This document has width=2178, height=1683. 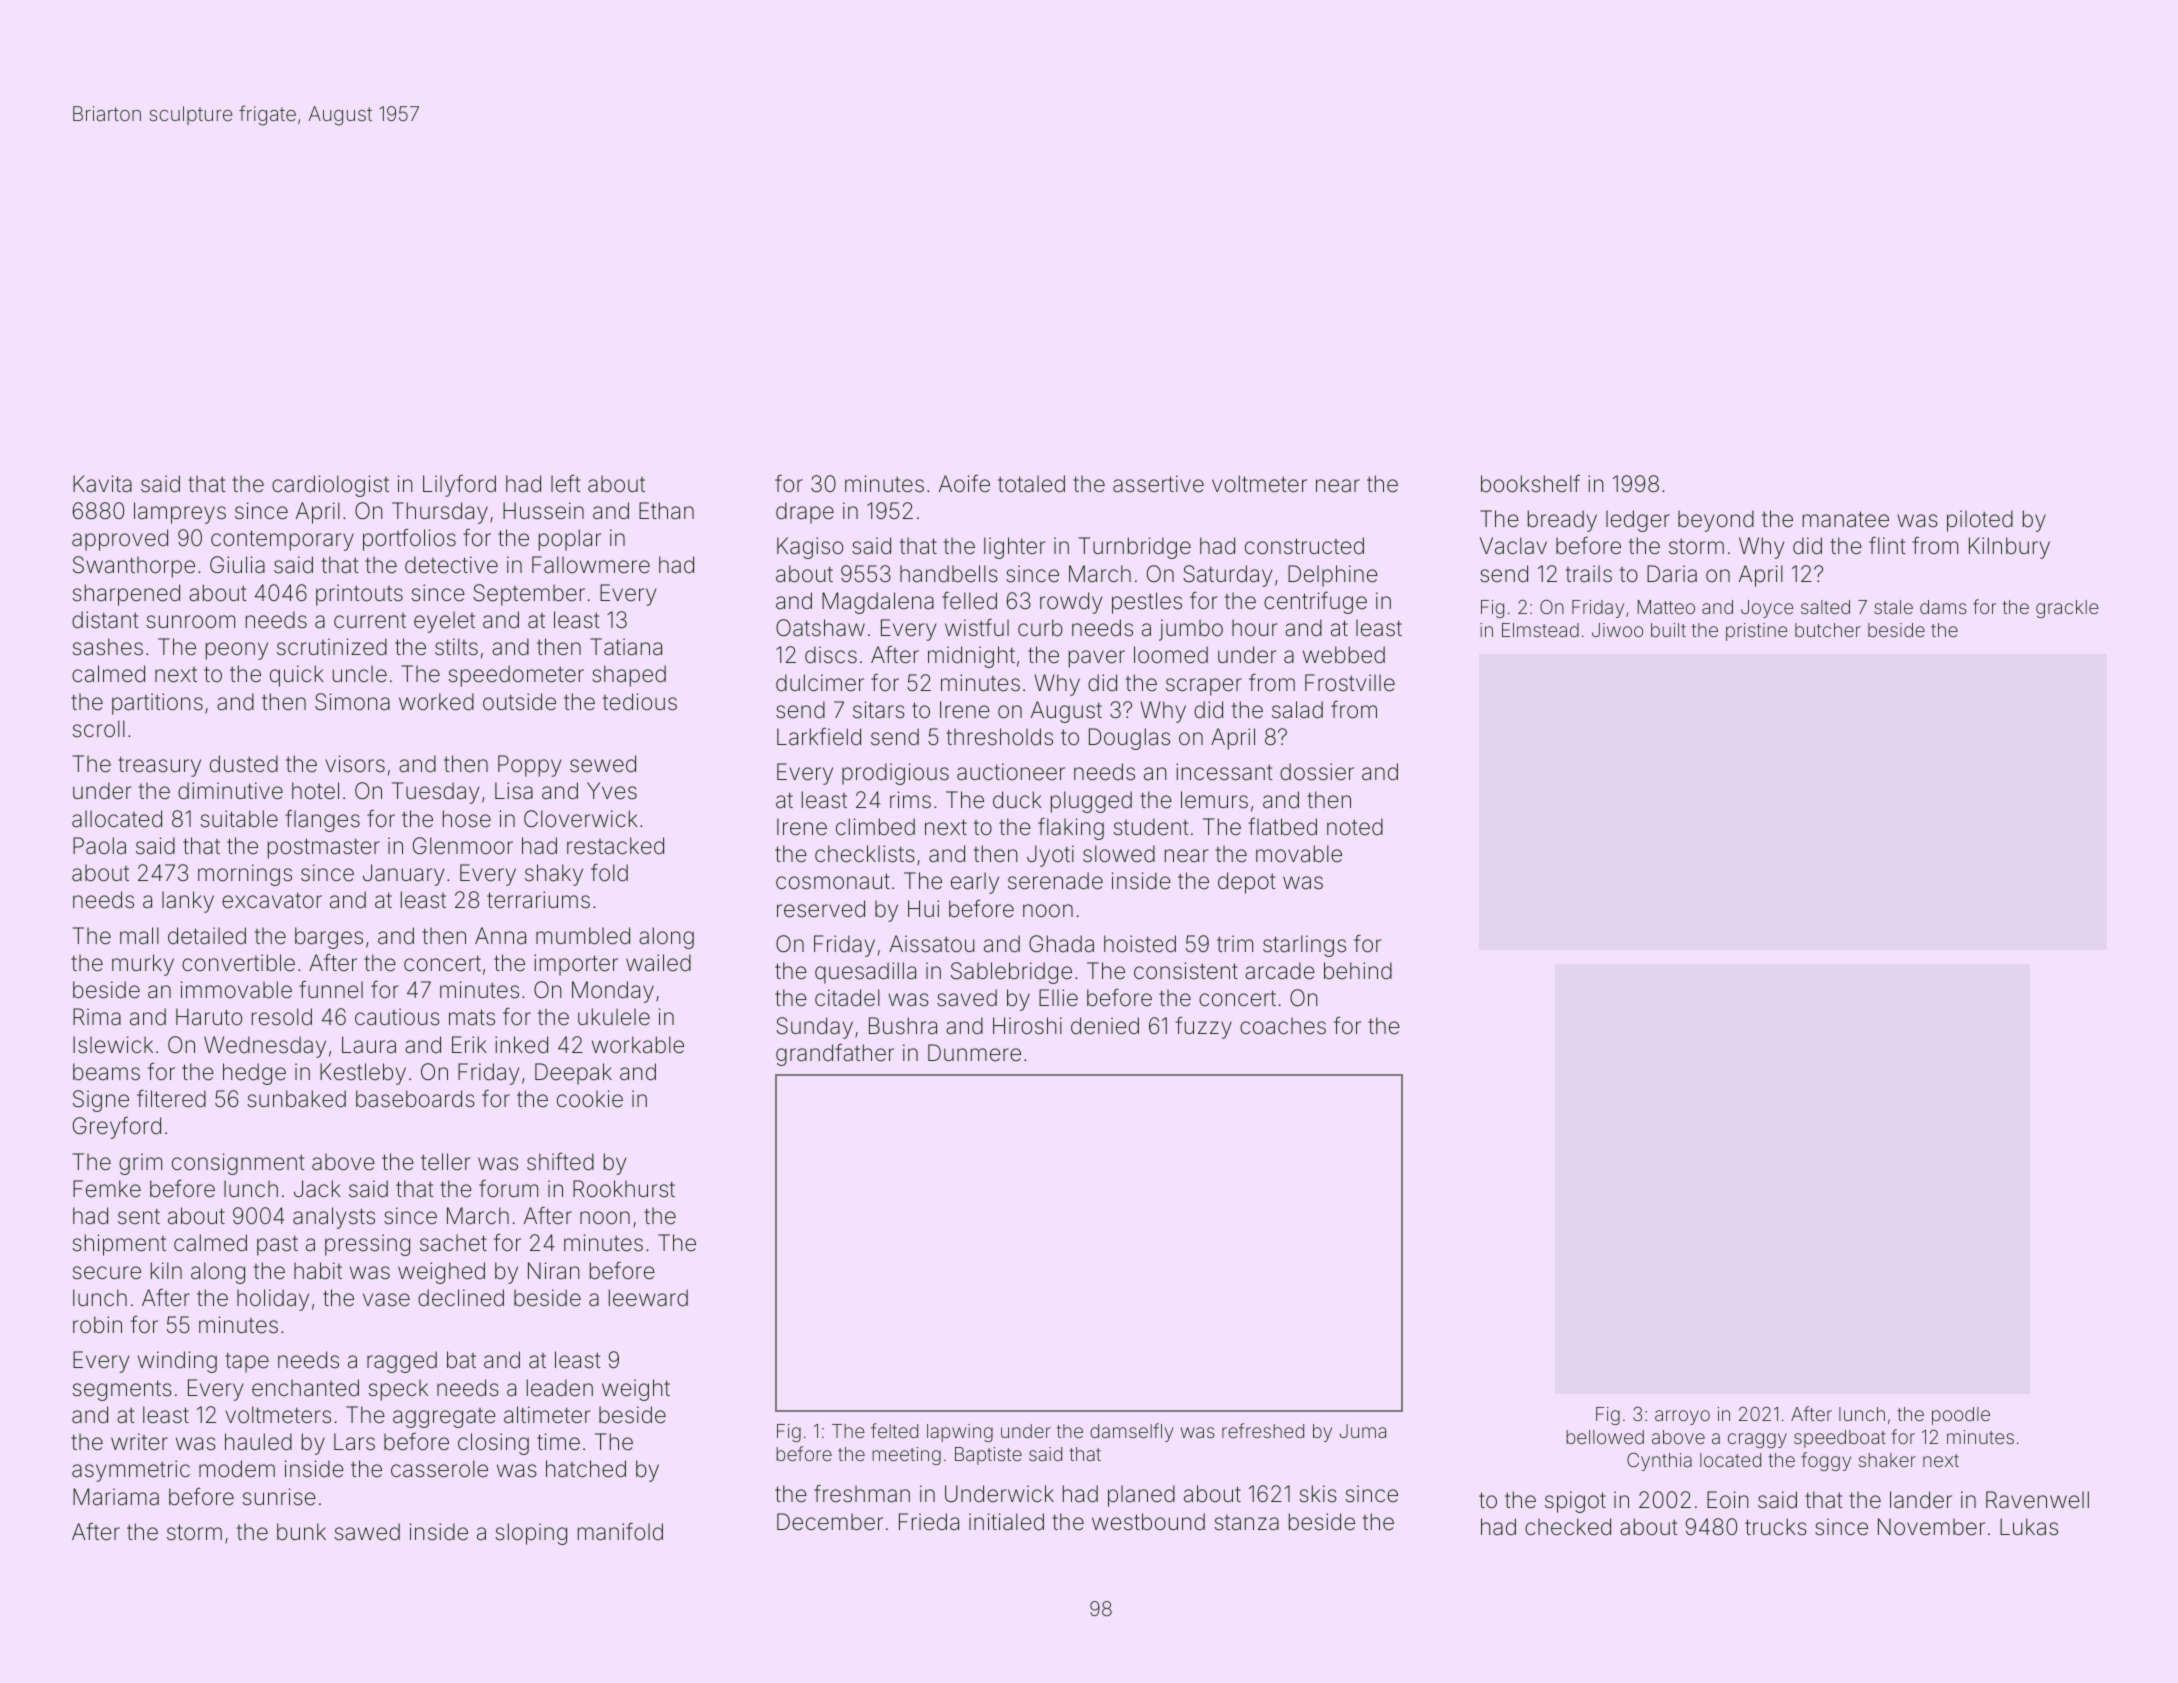 What do you see at coordinates (566, 484) in the document?
I see `left` at bounding box center [566, 484].
